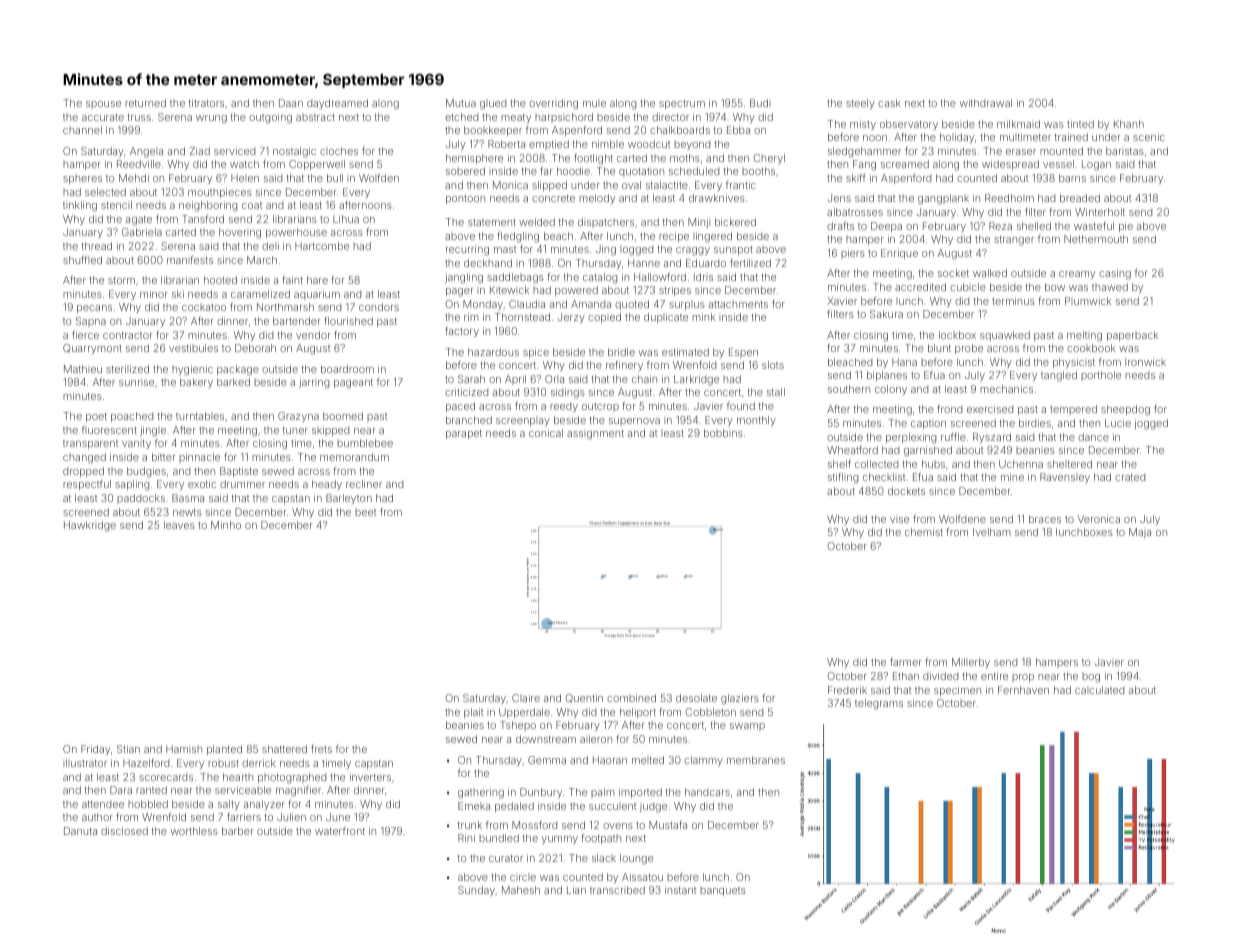 This page has width=1233, height=952. What do you see at coordinates (365, 512) in the page?
I see `beet` at bounding box center [365, 512].
